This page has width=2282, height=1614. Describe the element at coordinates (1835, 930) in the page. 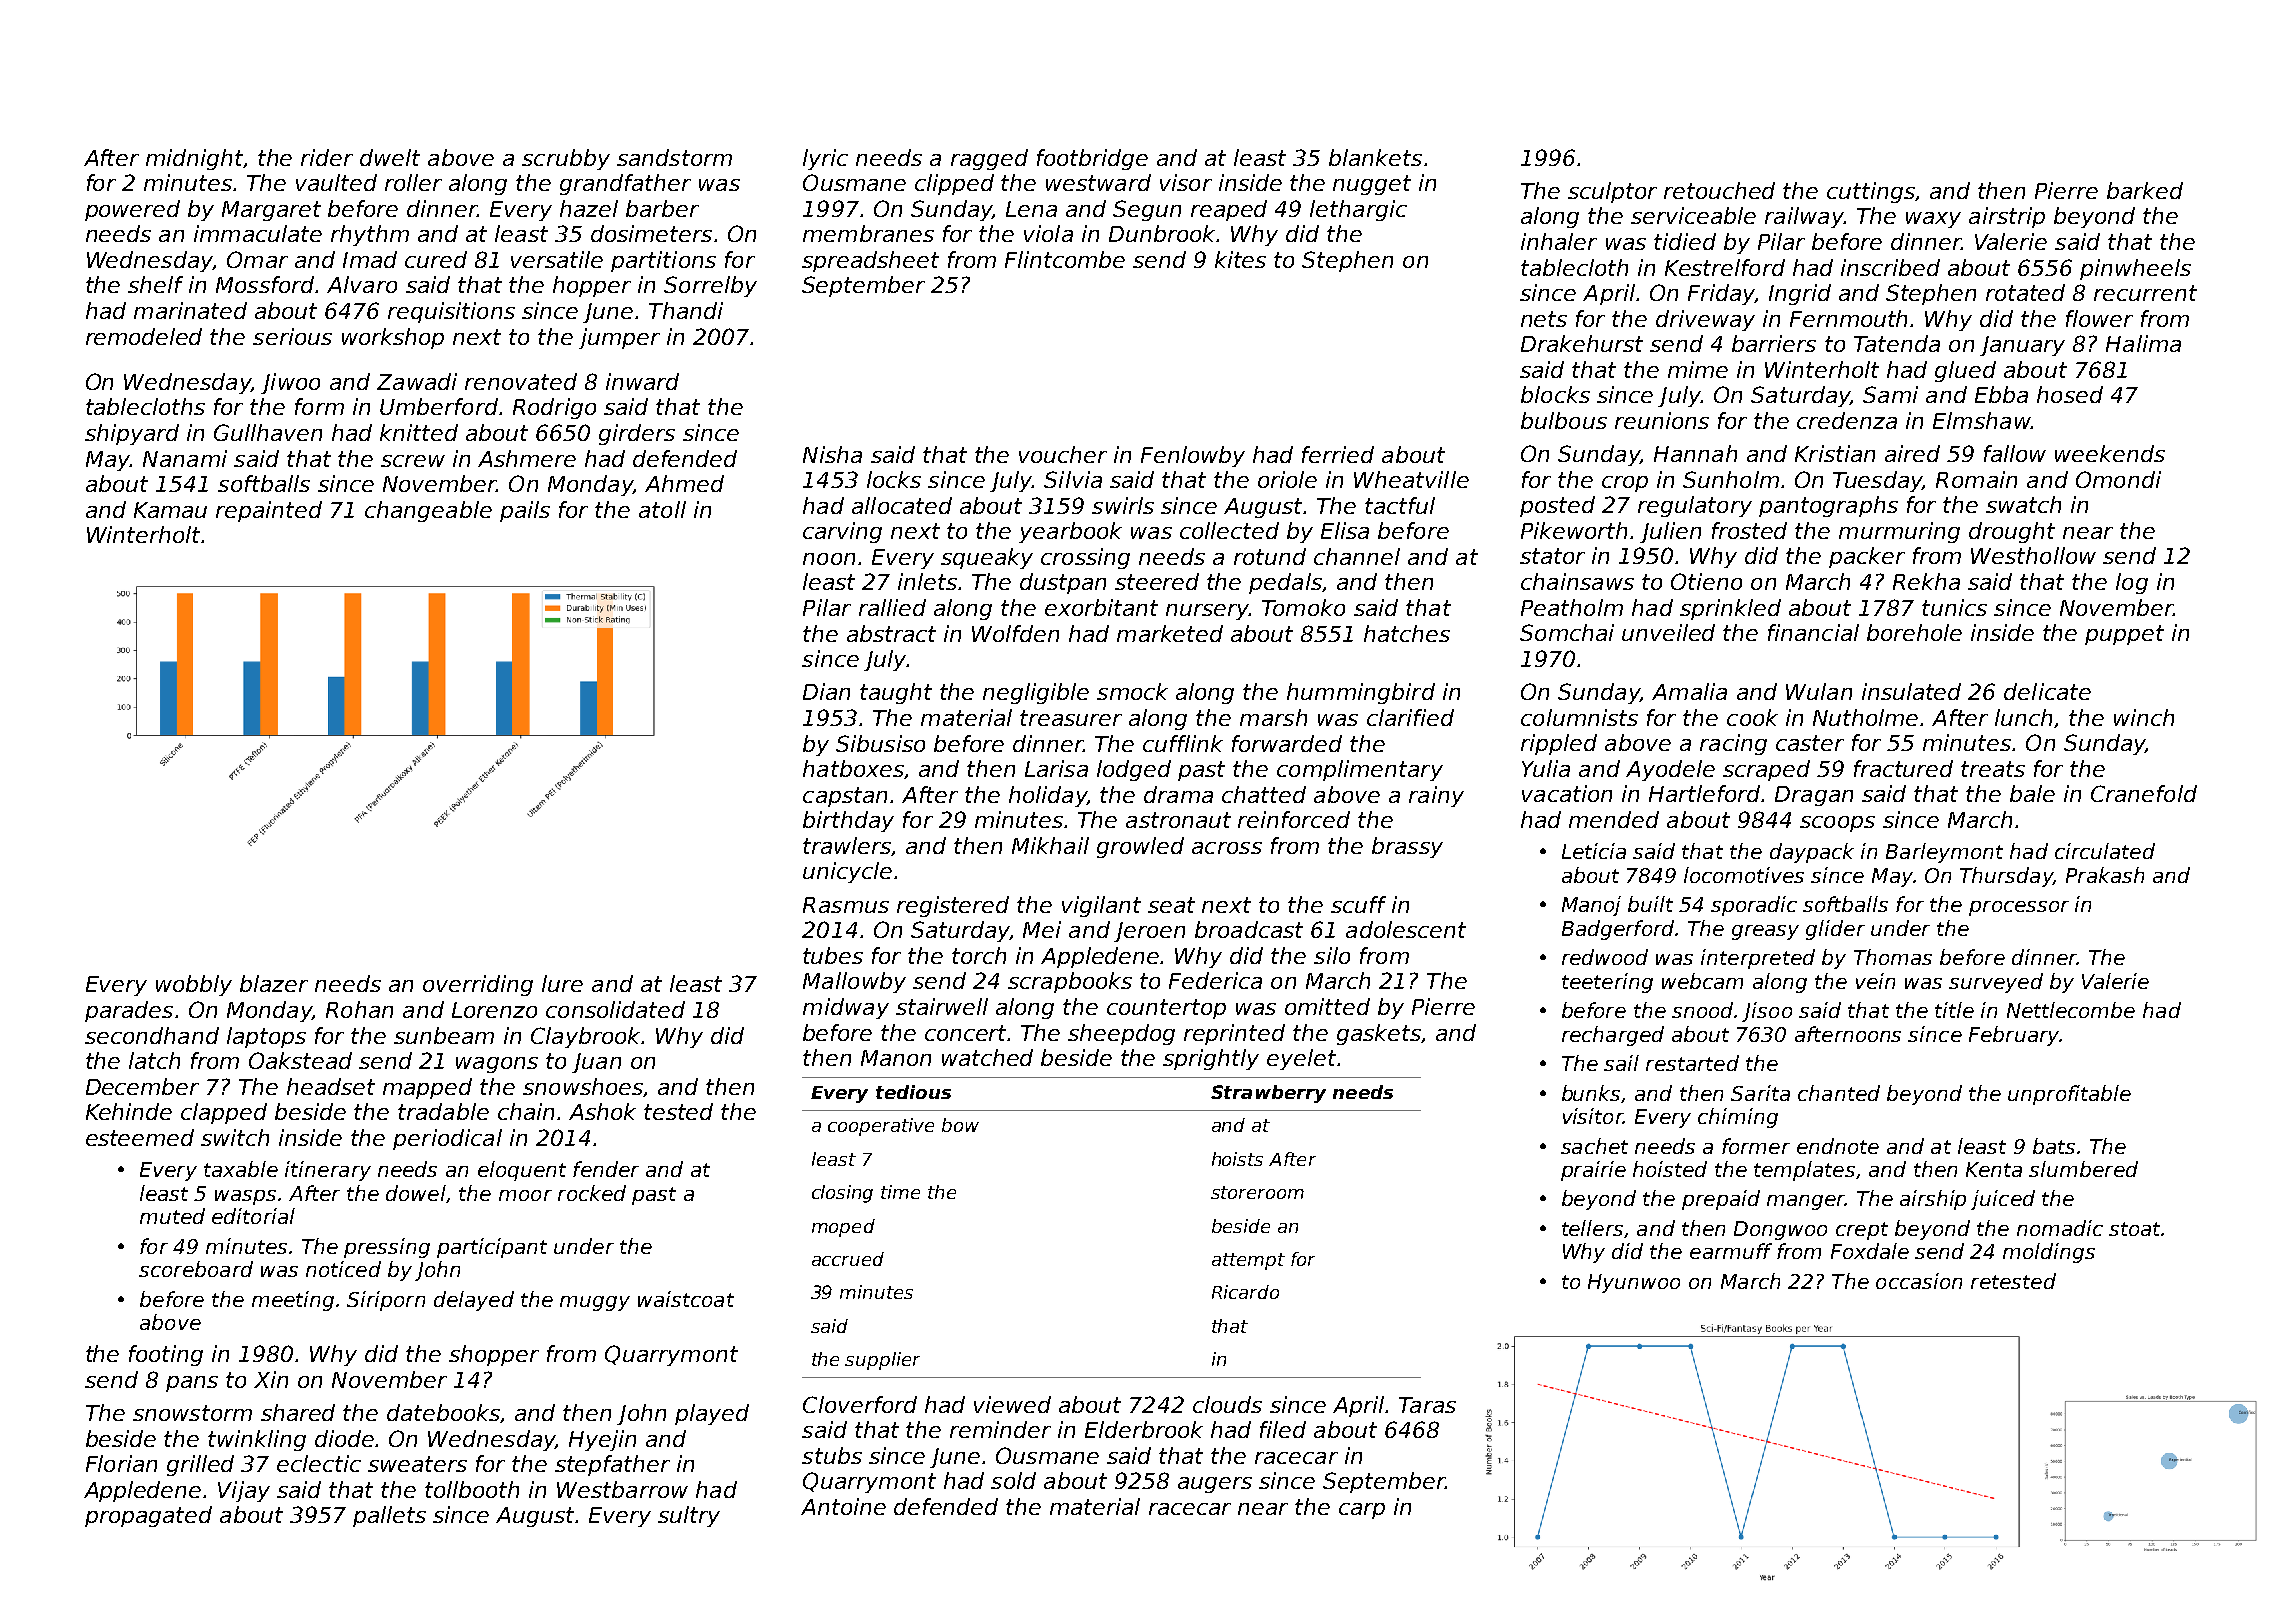

I see `glider` at that location.
